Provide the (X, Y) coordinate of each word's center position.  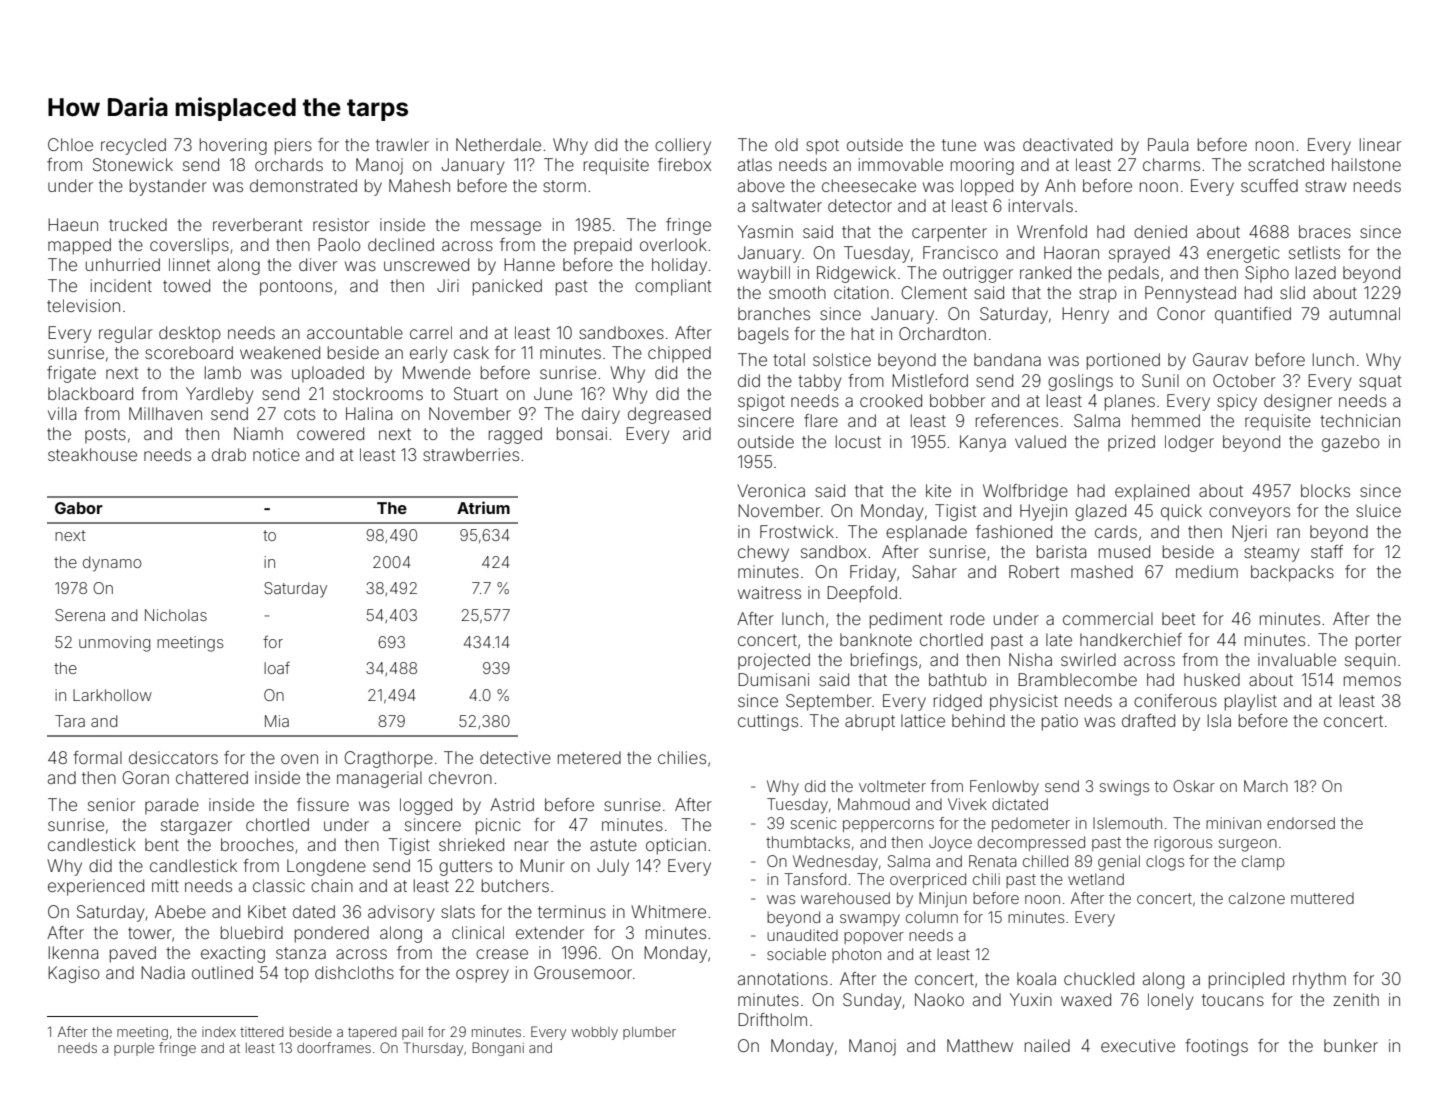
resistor (341, 224)
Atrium (483, 507)
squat (1380, 383)
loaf (277, 668)
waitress (769, 592)
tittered (261, 1032)
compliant (673, 287)
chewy (763, 553)
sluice (1378, 510)
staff (1327, 551)
